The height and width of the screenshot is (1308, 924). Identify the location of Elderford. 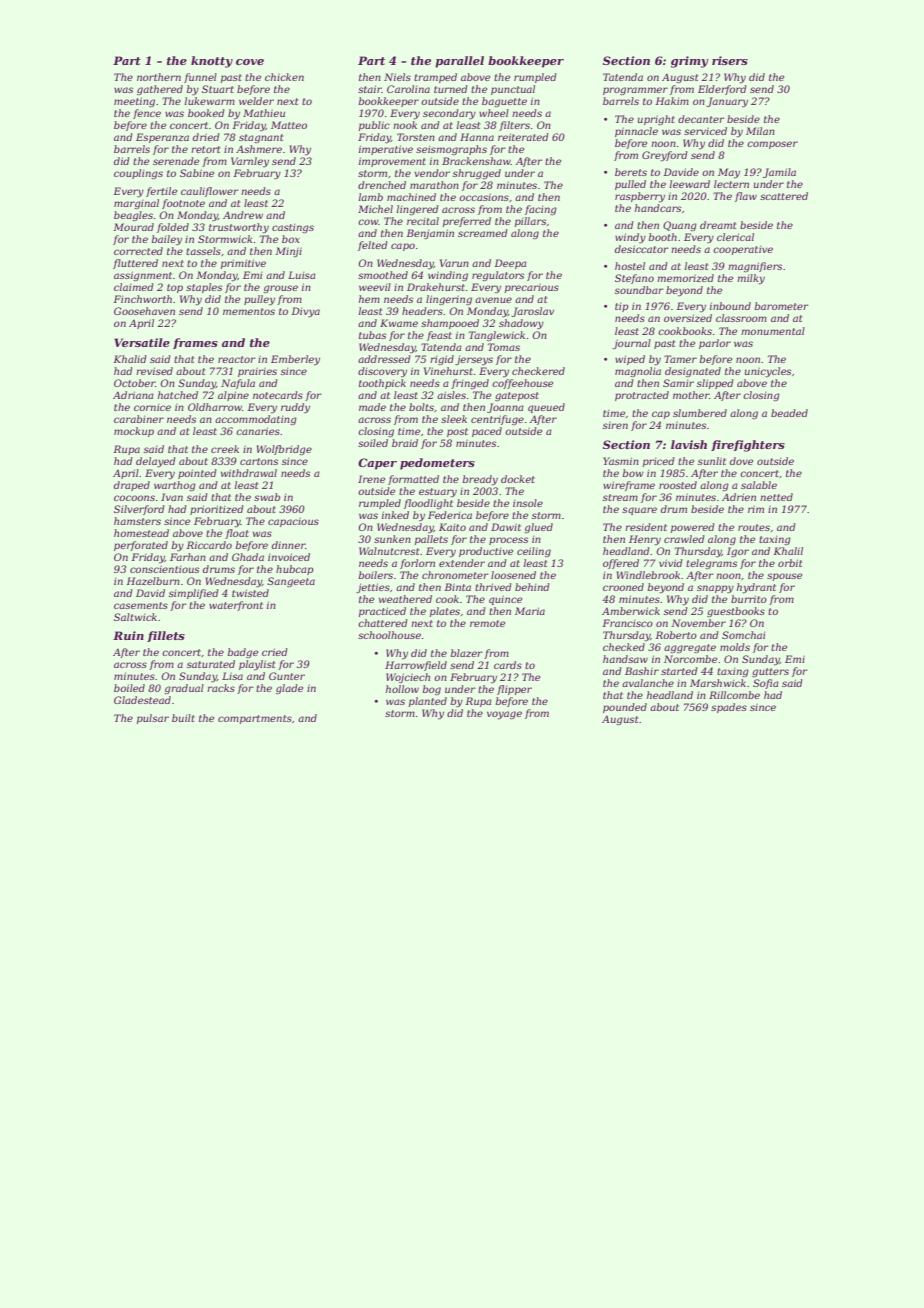
(722, 90).
